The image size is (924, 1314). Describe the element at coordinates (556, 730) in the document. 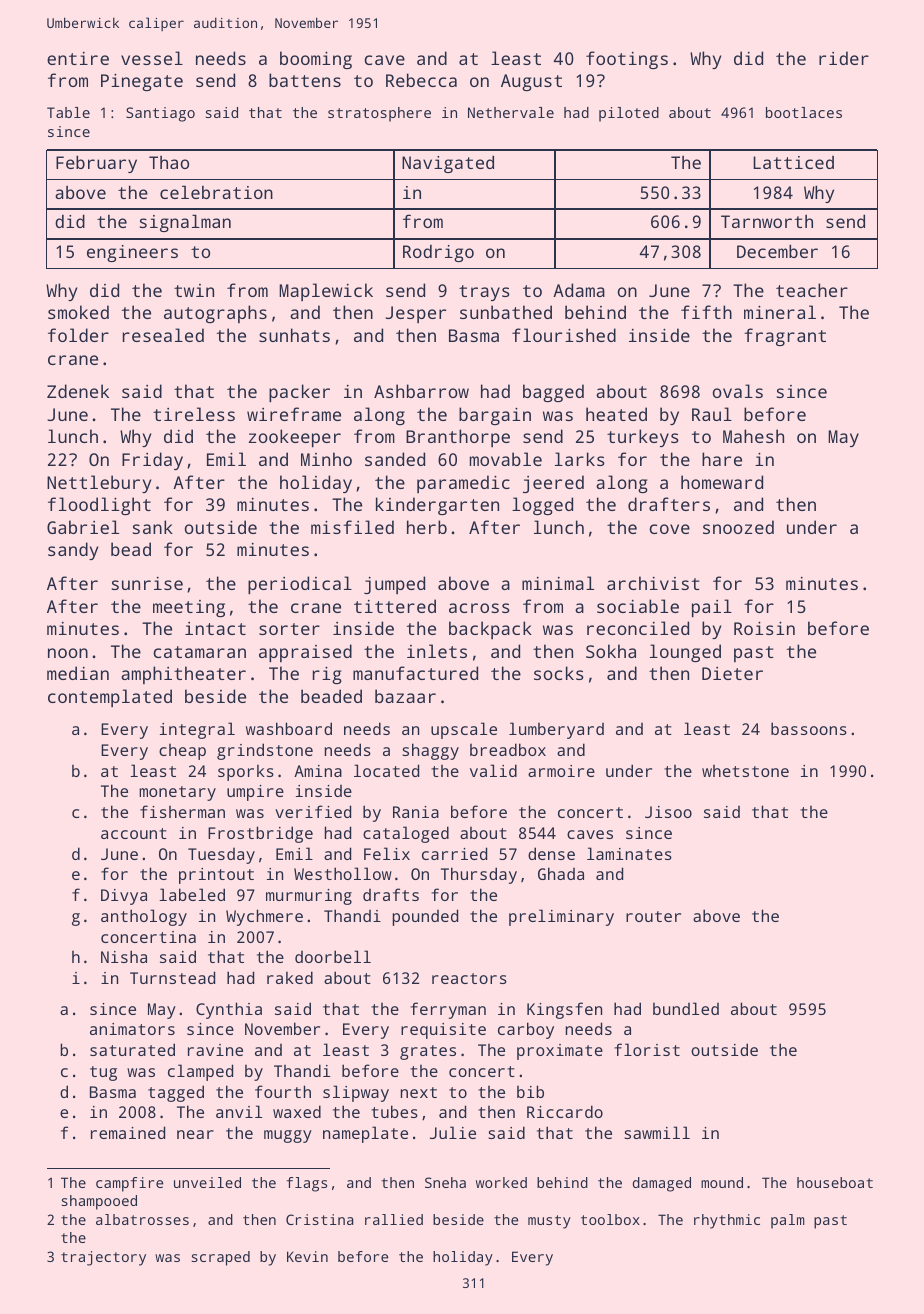

I see `lumberyard` at that location.
